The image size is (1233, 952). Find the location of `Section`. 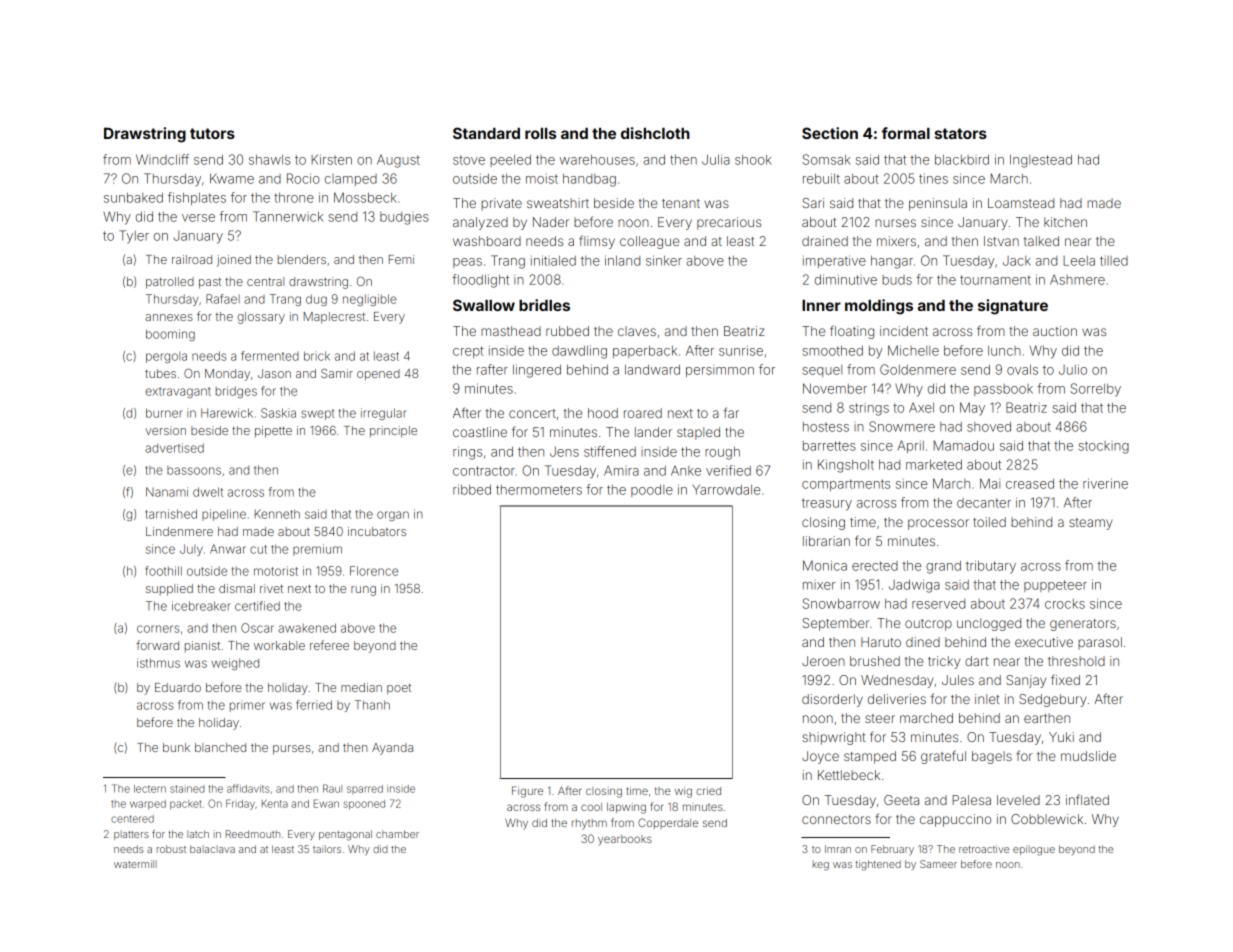

Section is located at coordinates (830, 133).
